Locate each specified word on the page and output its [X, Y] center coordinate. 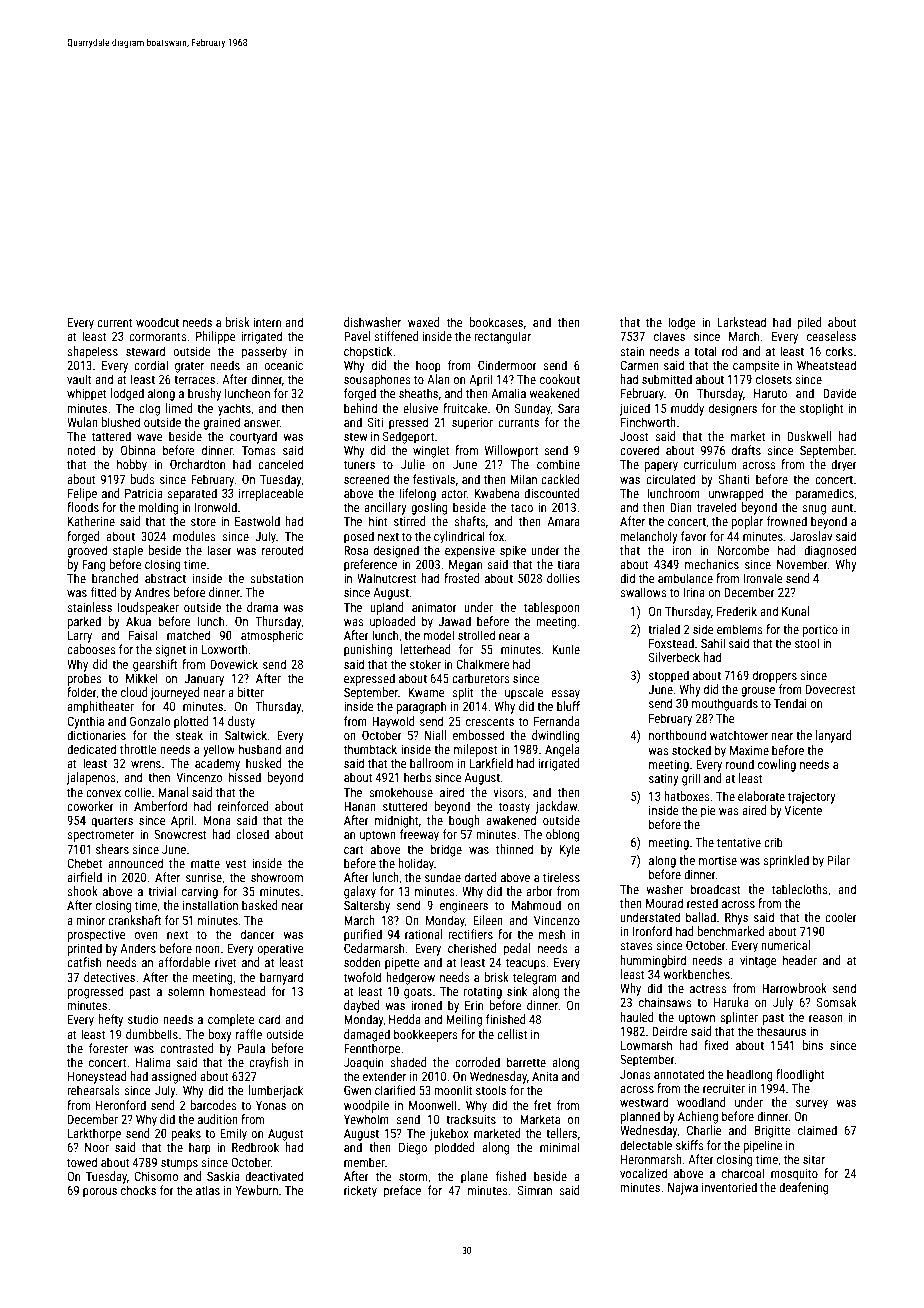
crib [773, 842]
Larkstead [741, 322]
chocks [138, 1190]
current [115, 322]
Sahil [713, 643]
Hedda [405, 1019]
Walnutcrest [387, 578]
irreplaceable [271, 494]
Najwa [683, 1189]
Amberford [160, 806]
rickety [360, 1191]
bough [464, 821]
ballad [701, 917]
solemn [186, 991]
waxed [424, 322]
